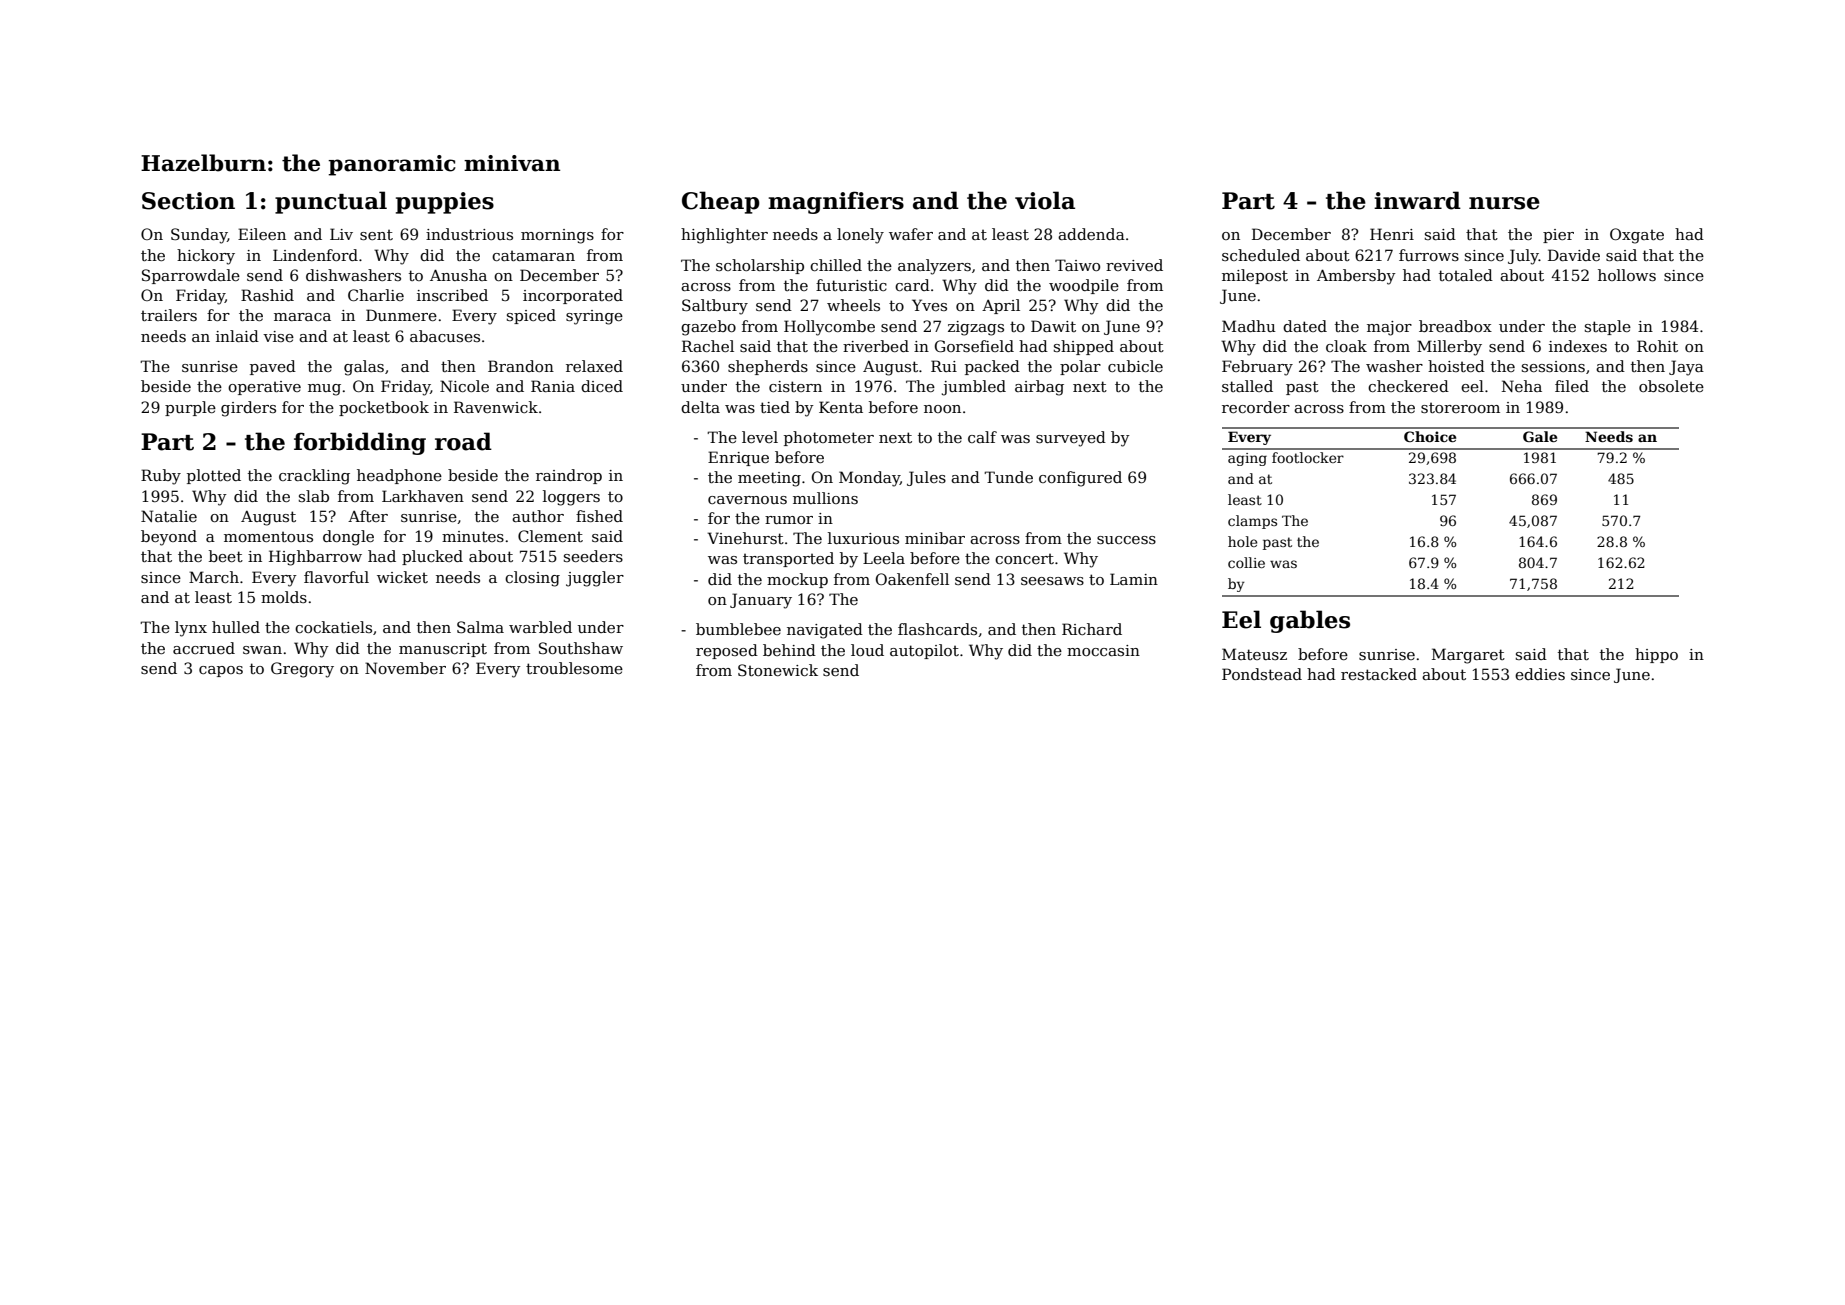 Image resolution: width=1845 pixels, height=1305 pixels. I want to click on woodpile, so click(1084, 286).
